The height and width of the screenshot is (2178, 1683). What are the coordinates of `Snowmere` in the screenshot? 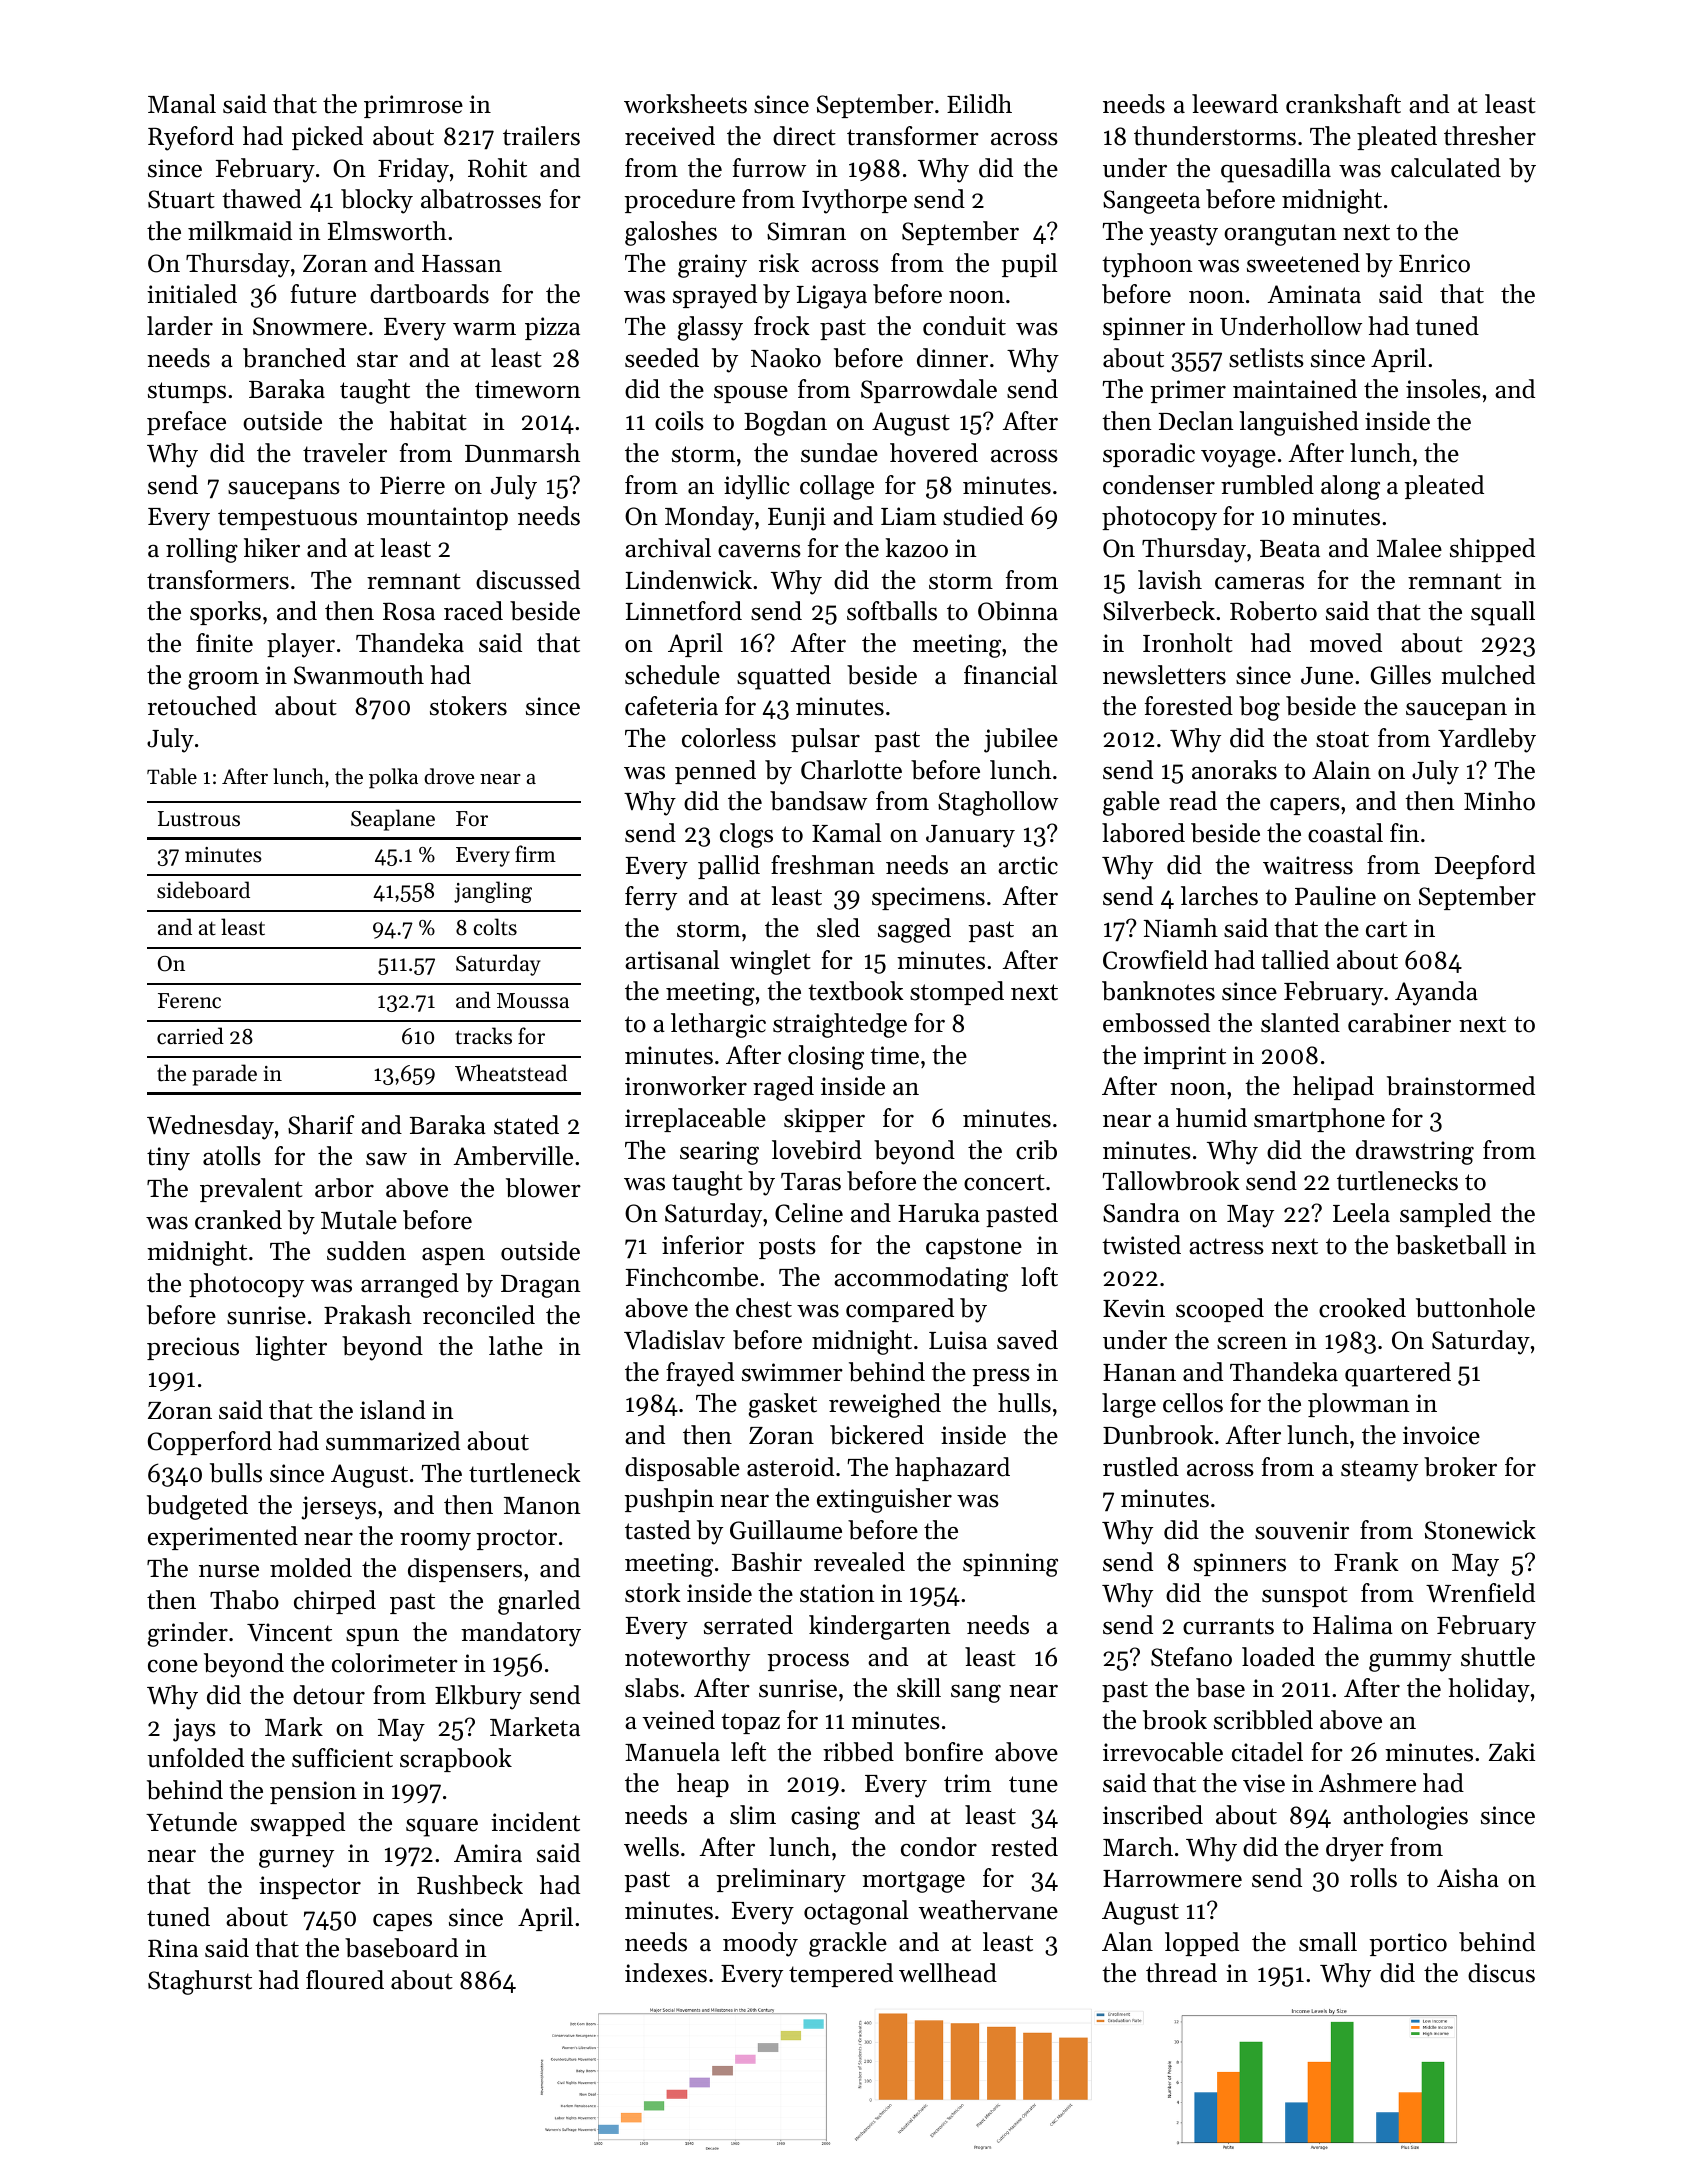 It's located at (310, 326).
